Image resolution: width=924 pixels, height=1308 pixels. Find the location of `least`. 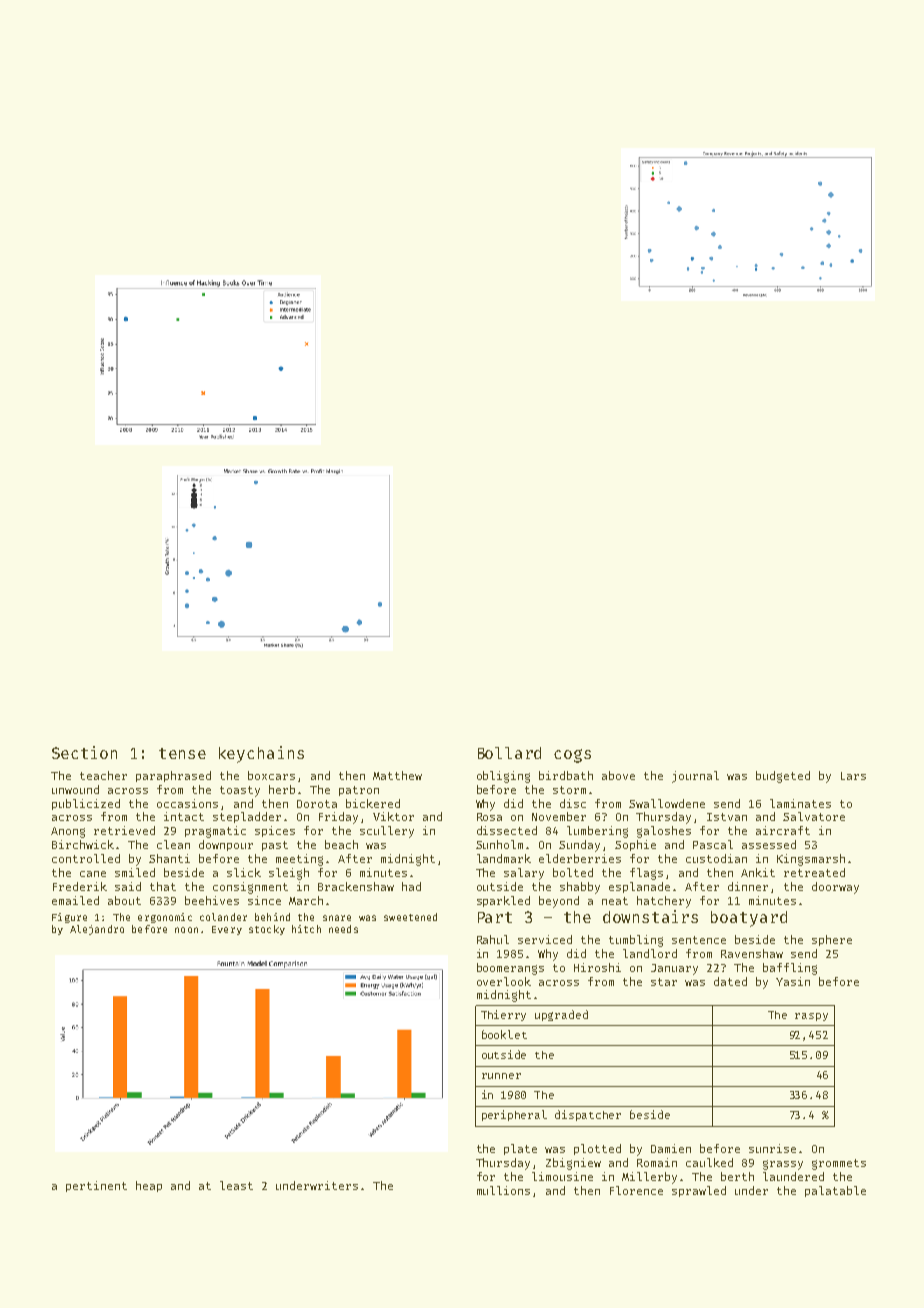

least is located at coordinates (236, 1185).
